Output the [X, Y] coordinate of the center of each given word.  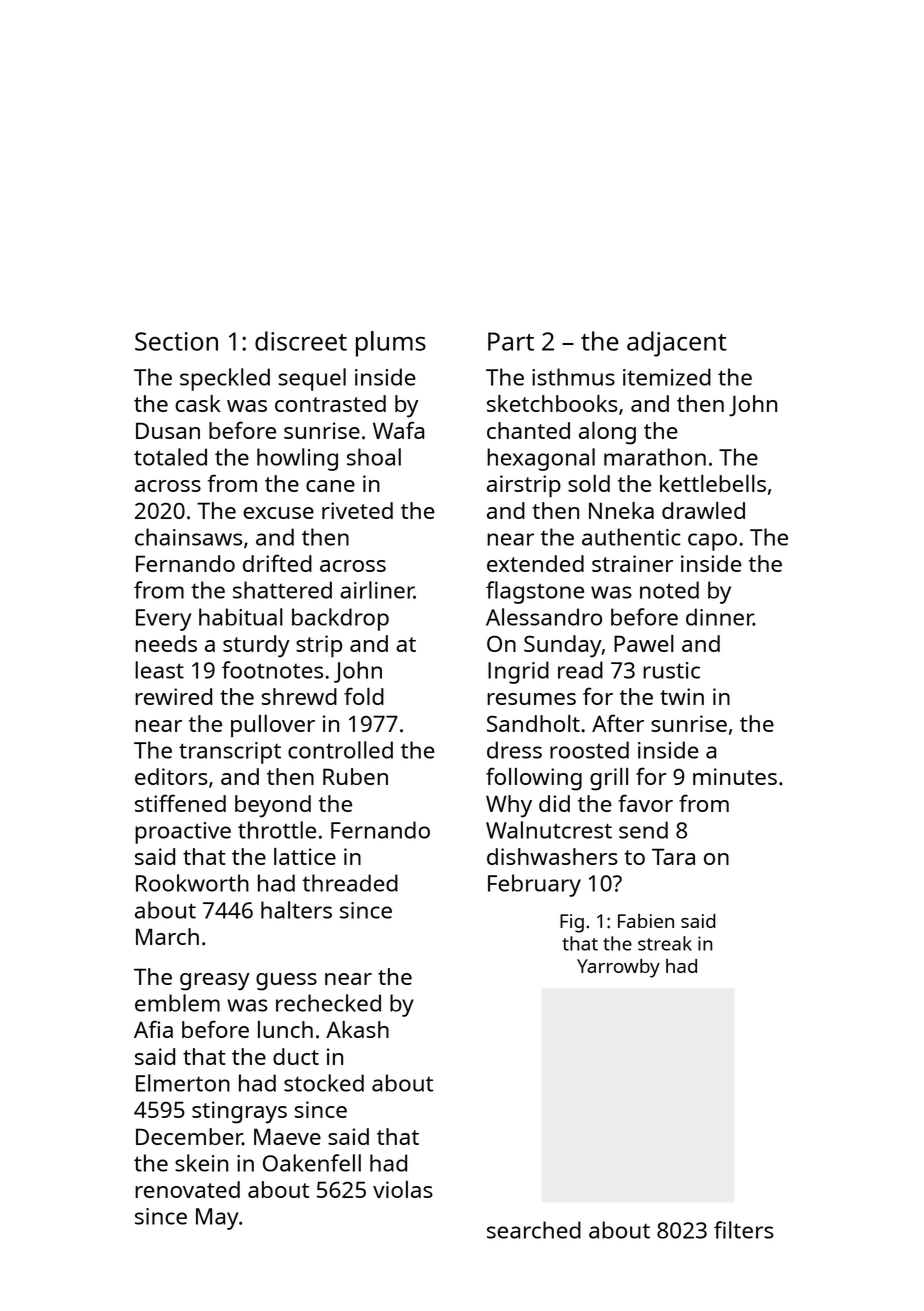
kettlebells [713, 483]
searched [534, 1230]
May [217, 1219]
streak [665, 943]
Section [176, 341]
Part [511, 341]
